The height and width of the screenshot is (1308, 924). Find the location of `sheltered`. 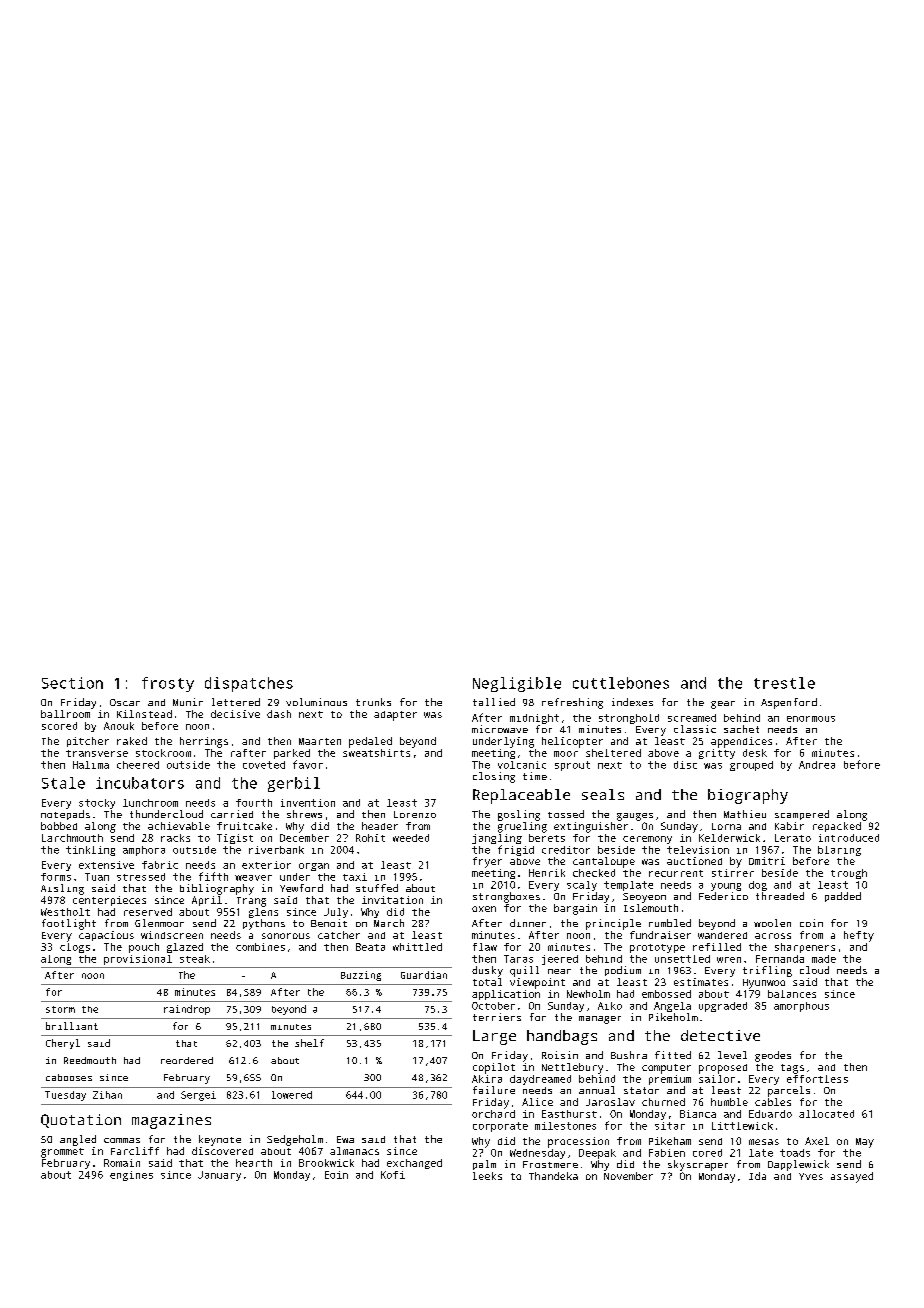

sheltered is located at coordinates (613, 753).
